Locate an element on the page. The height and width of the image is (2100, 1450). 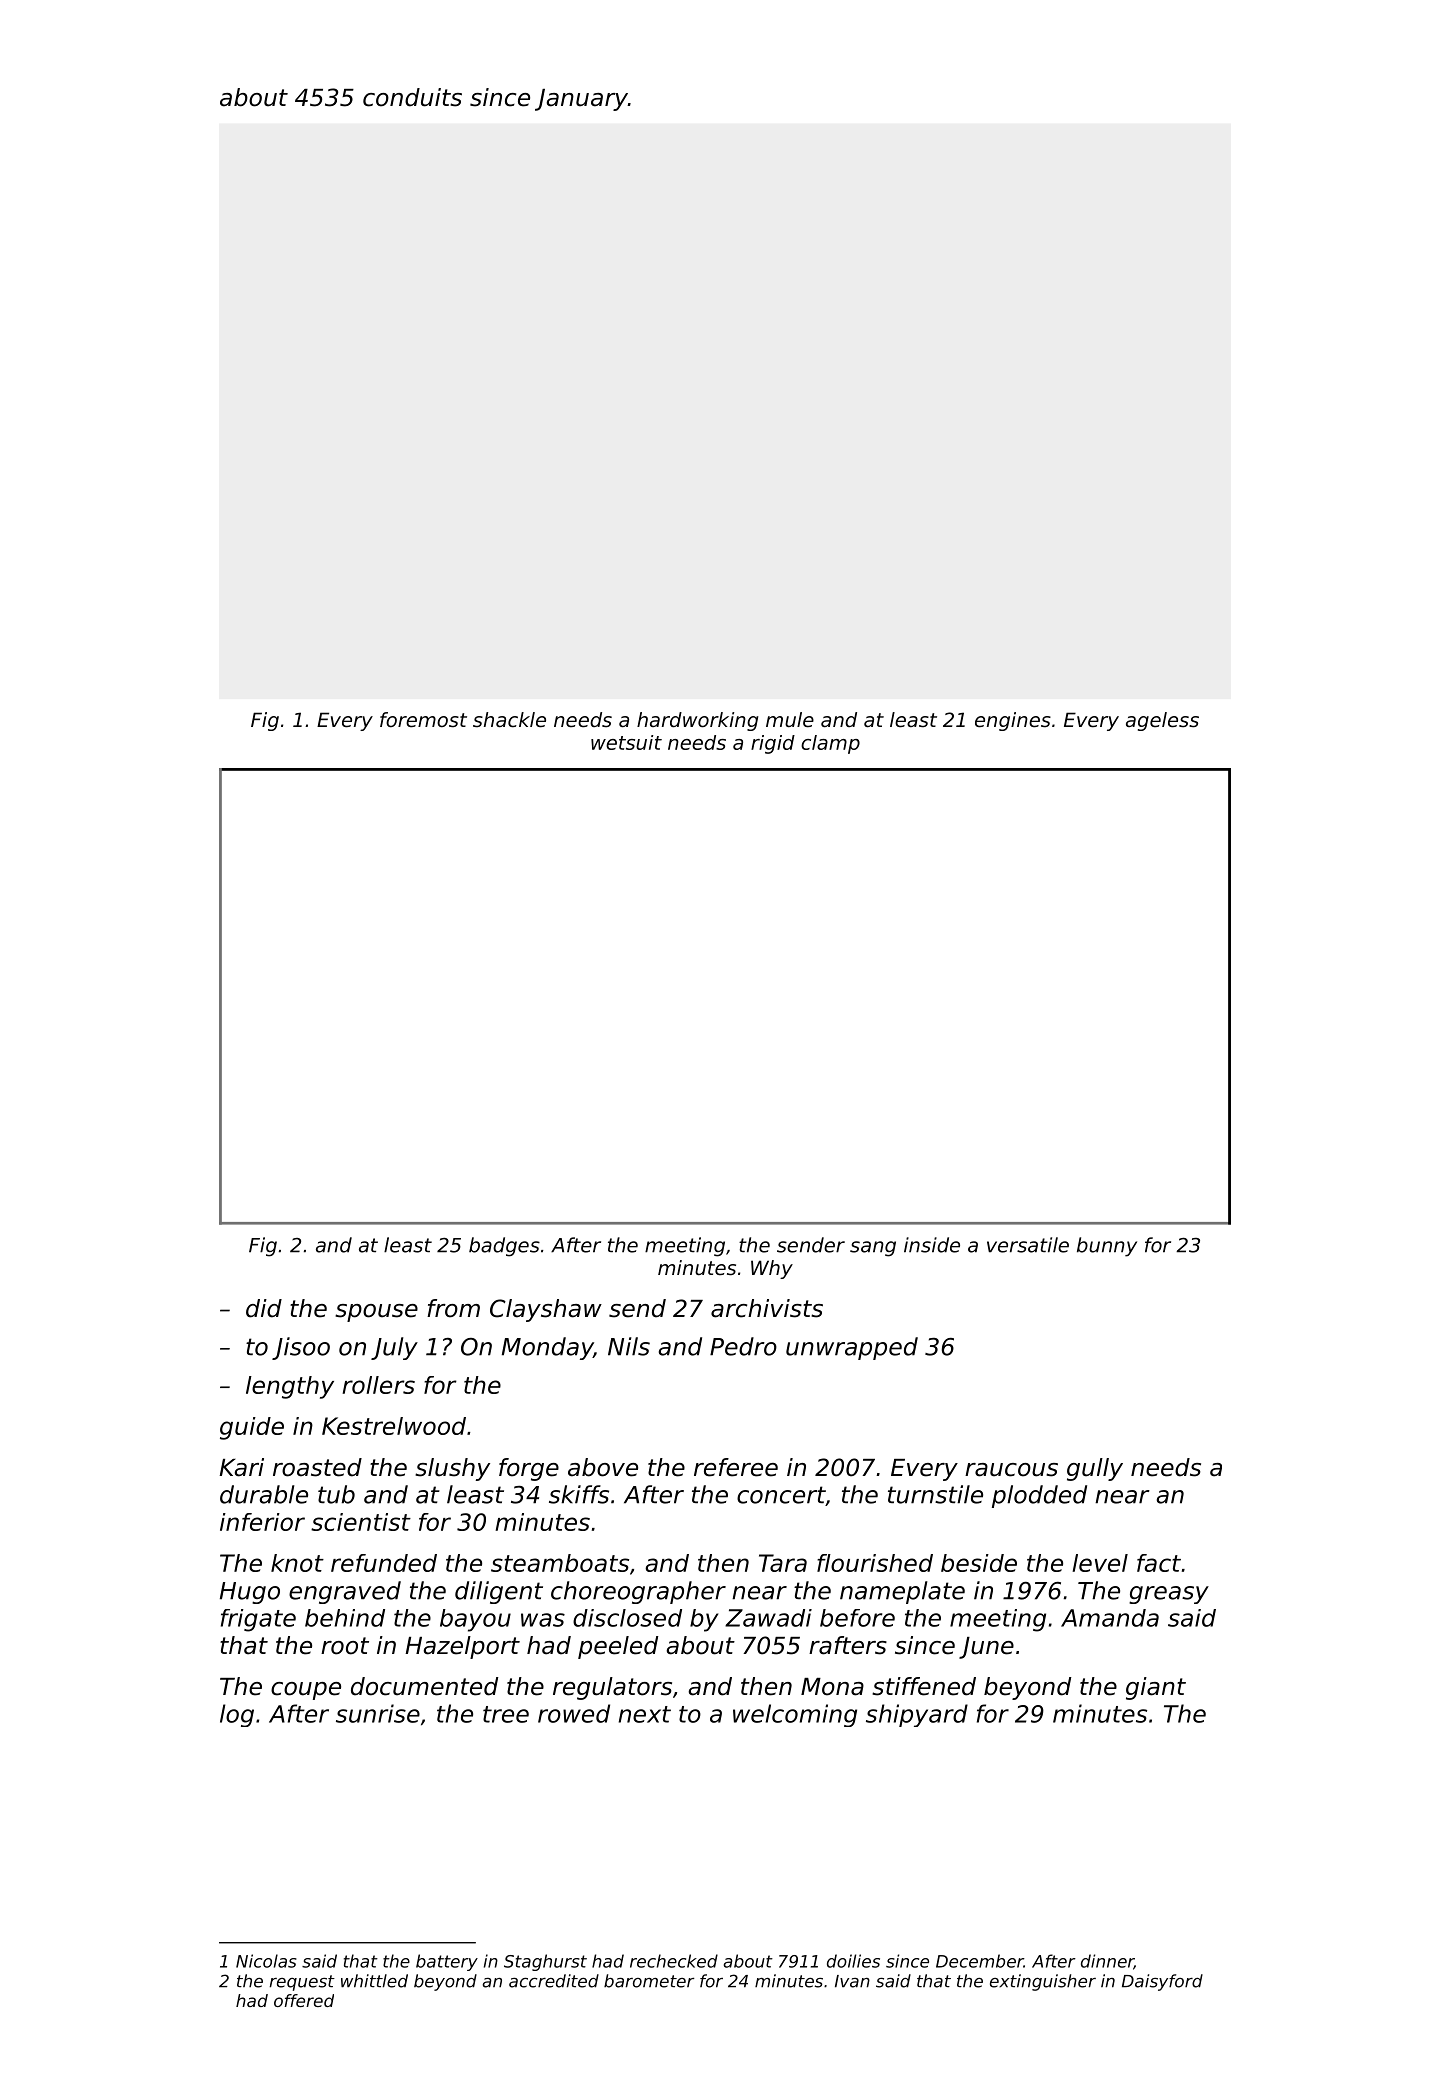
versatile is located at coordinates (1028, 1245).
